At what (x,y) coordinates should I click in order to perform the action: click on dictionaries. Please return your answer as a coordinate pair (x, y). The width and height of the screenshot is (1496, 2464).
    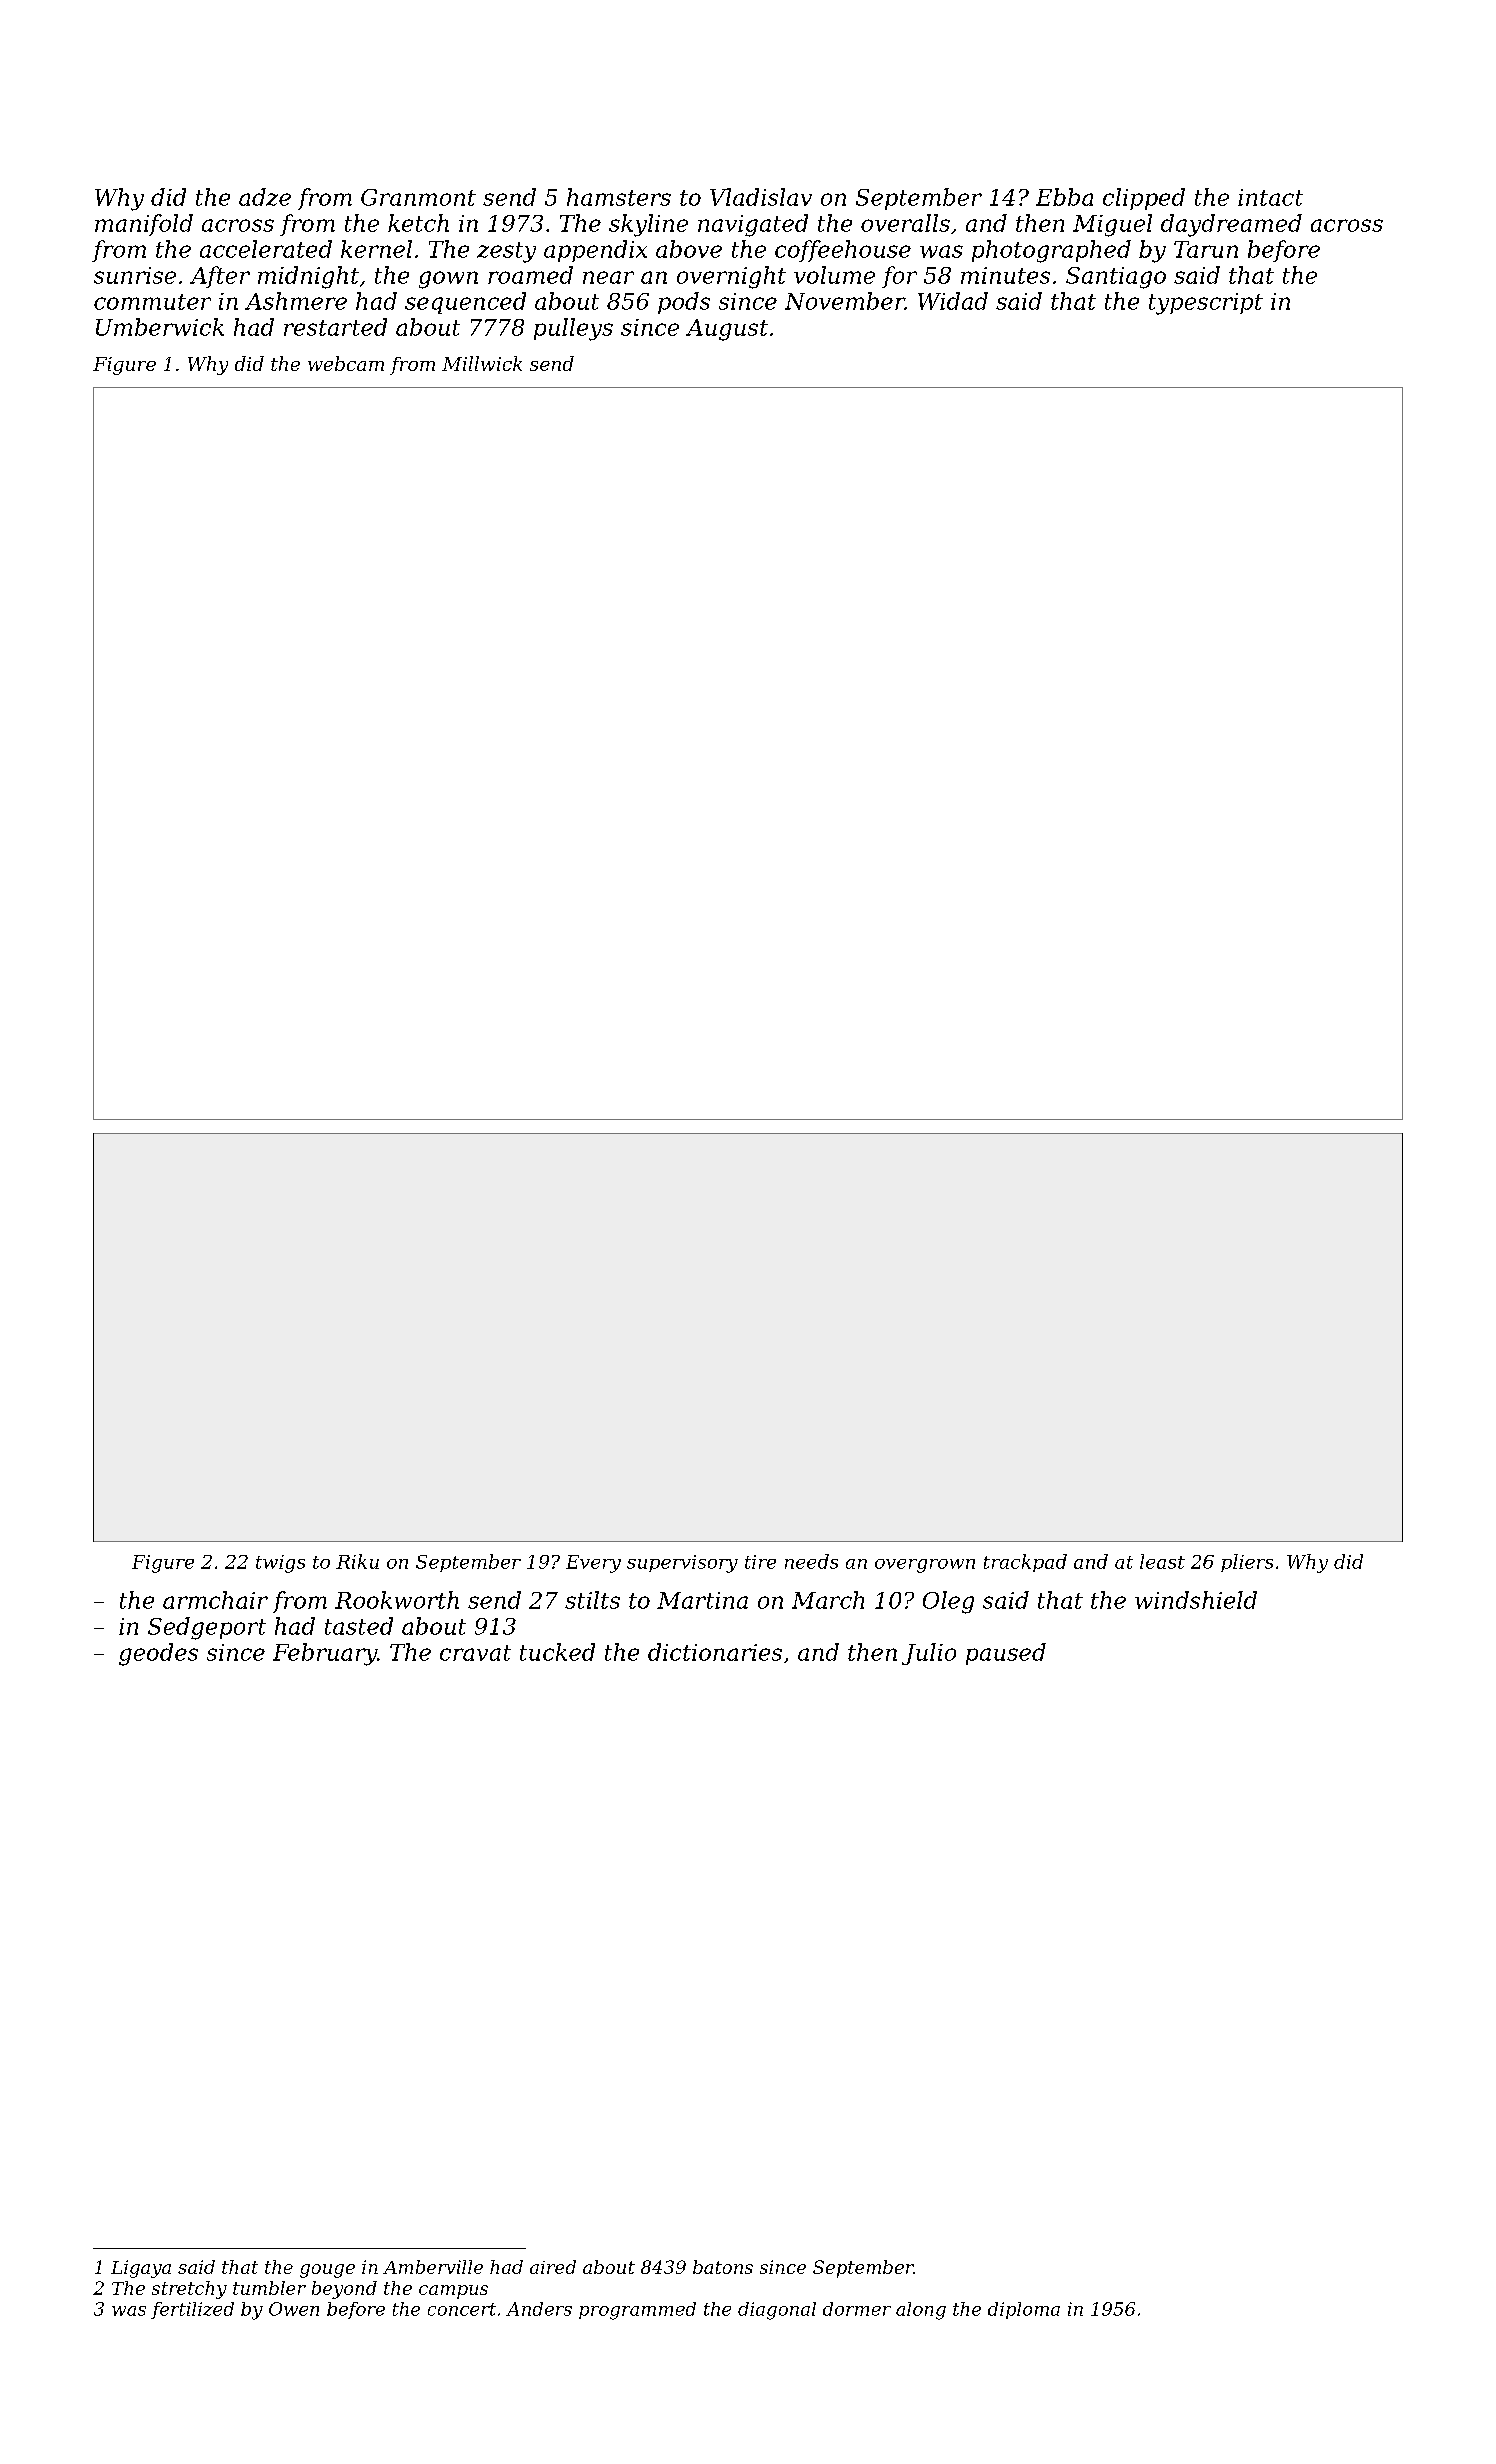
    Looking at the image, I should click on (715, 1652).
